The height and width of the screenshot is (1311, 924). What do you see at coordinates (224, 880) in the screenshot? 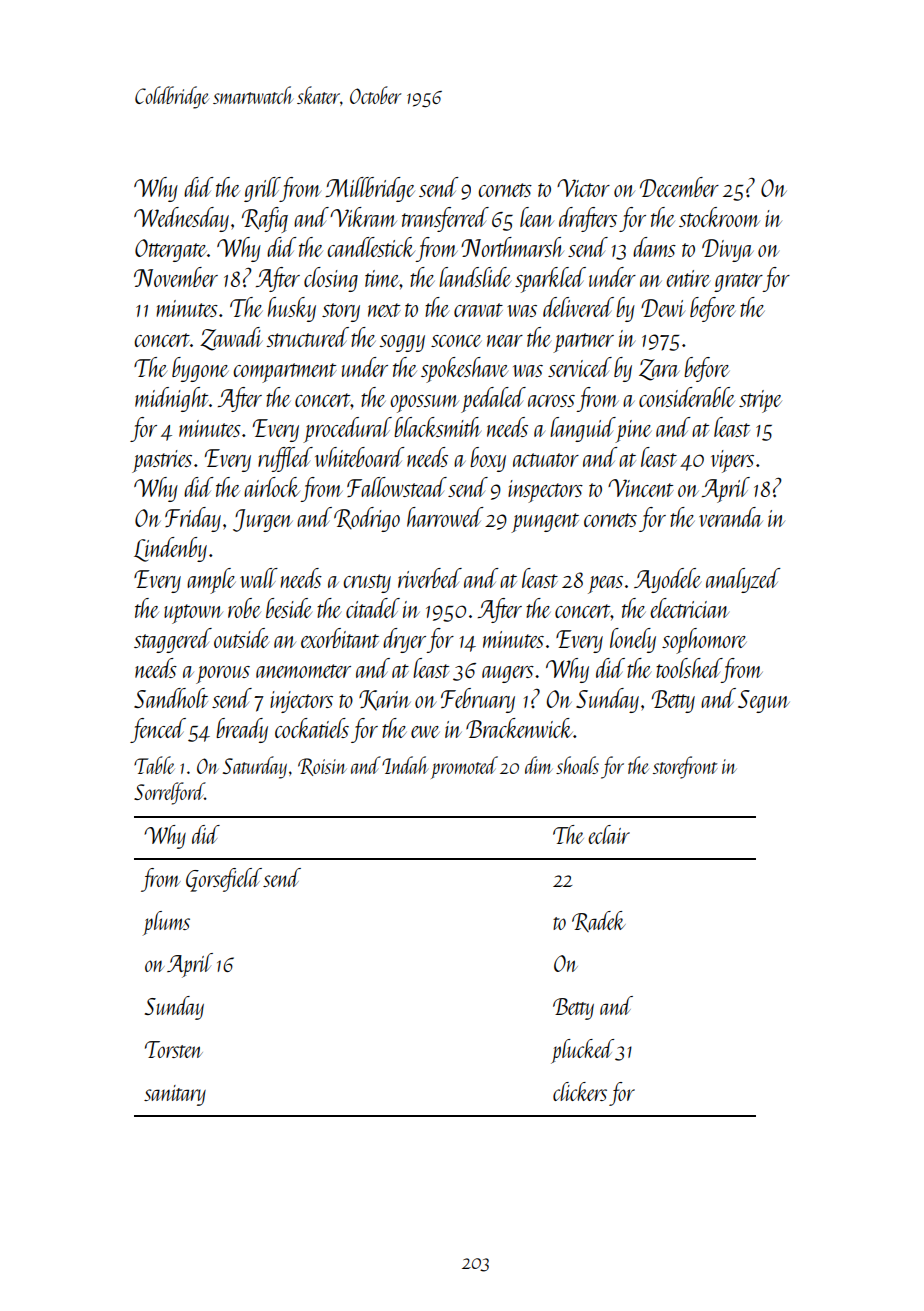
I see `Gorsefield` at bounding box center [224, 880].
